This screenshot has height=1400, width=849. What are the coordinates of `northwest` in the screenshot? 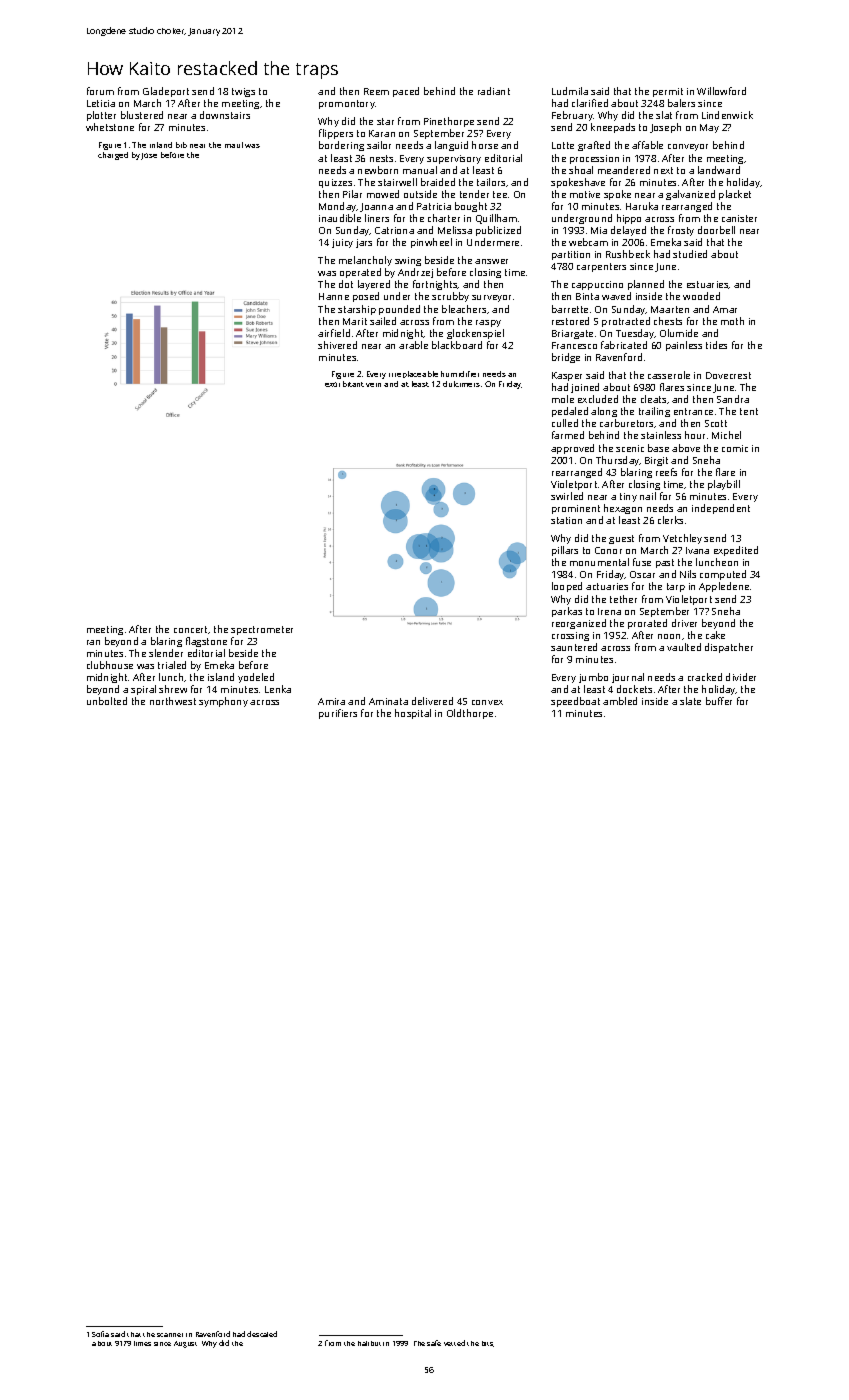 It's located at (173, 701).
